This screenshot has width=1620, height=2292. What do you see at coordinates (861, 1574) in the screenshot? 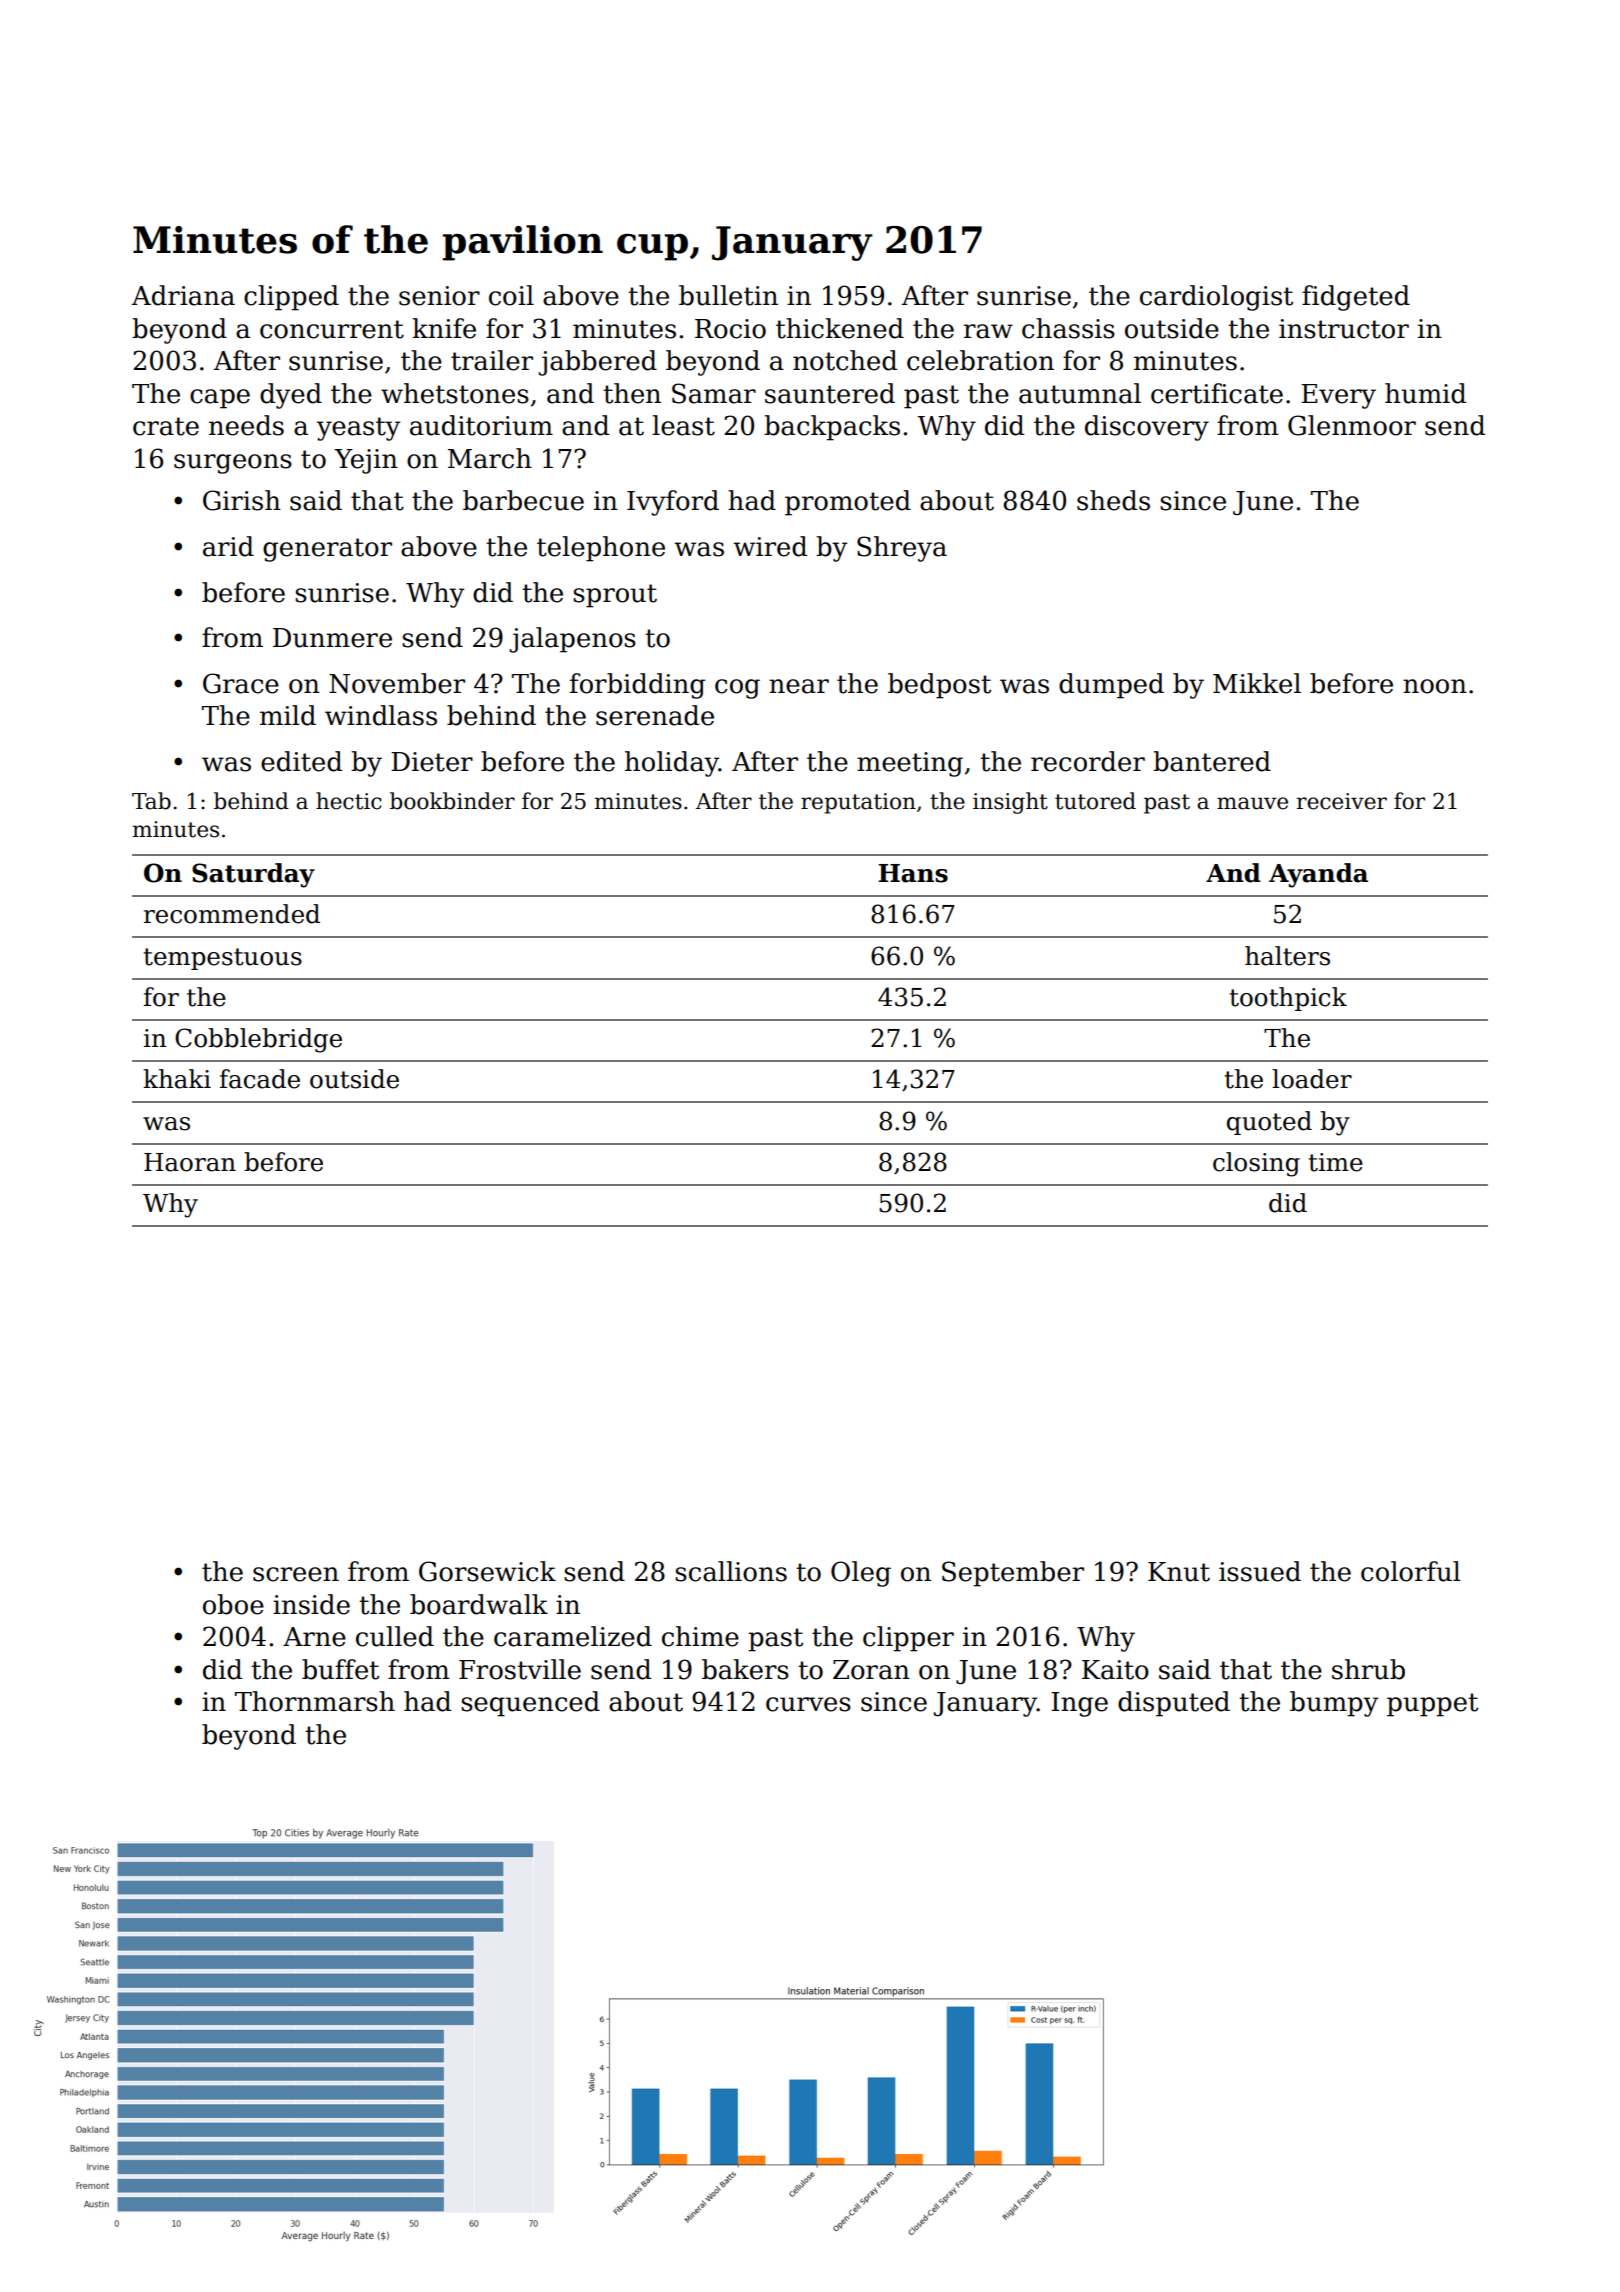
I see `Oleg` at bounding box center [861, 1574].
